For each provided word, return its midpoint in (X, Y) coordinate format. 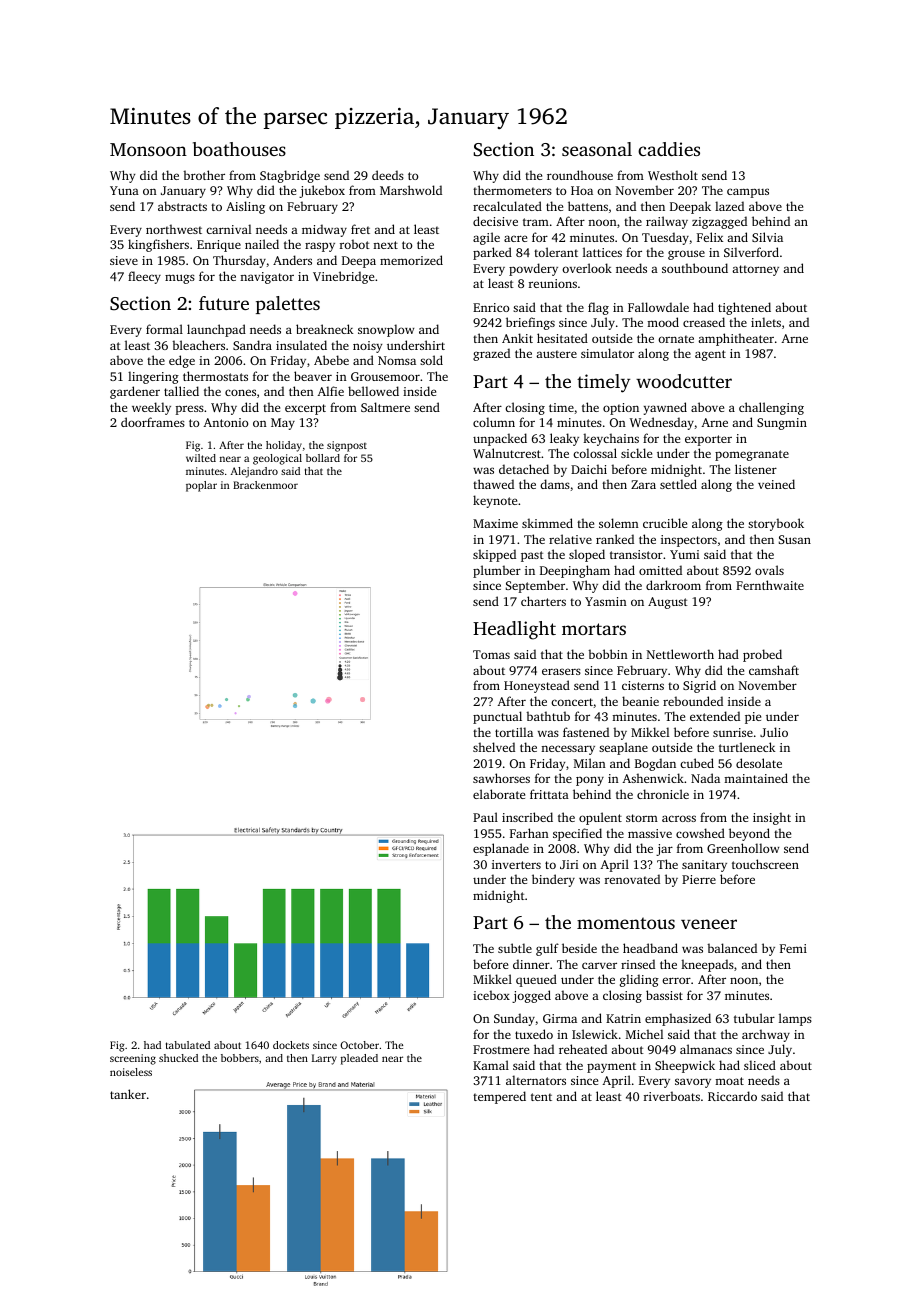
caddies (669, 149)
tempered (499, 1097)
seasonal (597, 149)
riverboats (672, 1096)
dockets (291, 1045)
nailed (262, 244)
